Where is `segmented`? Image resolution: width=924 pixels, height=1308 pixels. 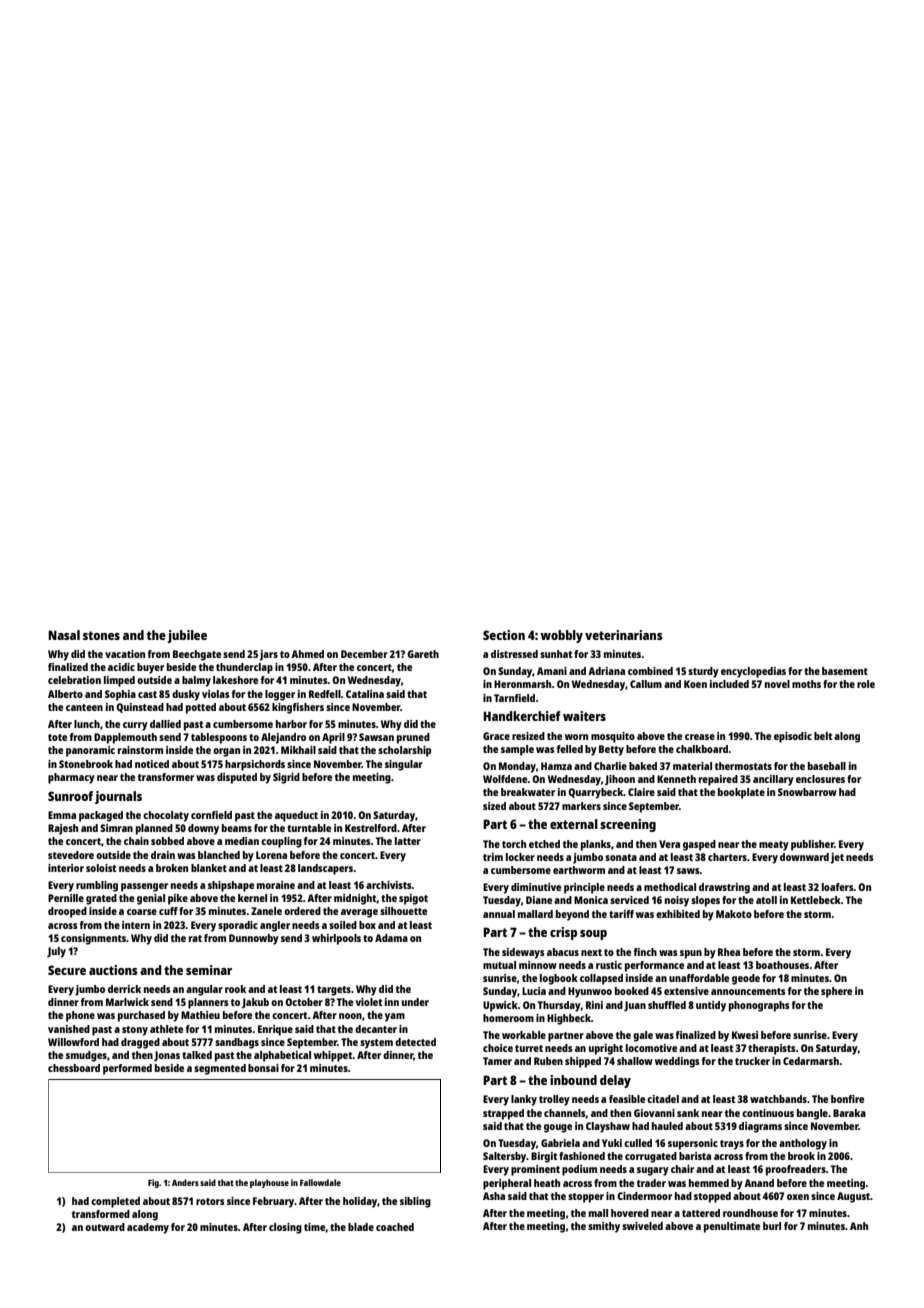
segmented is located at coordinates (220, 1069).
